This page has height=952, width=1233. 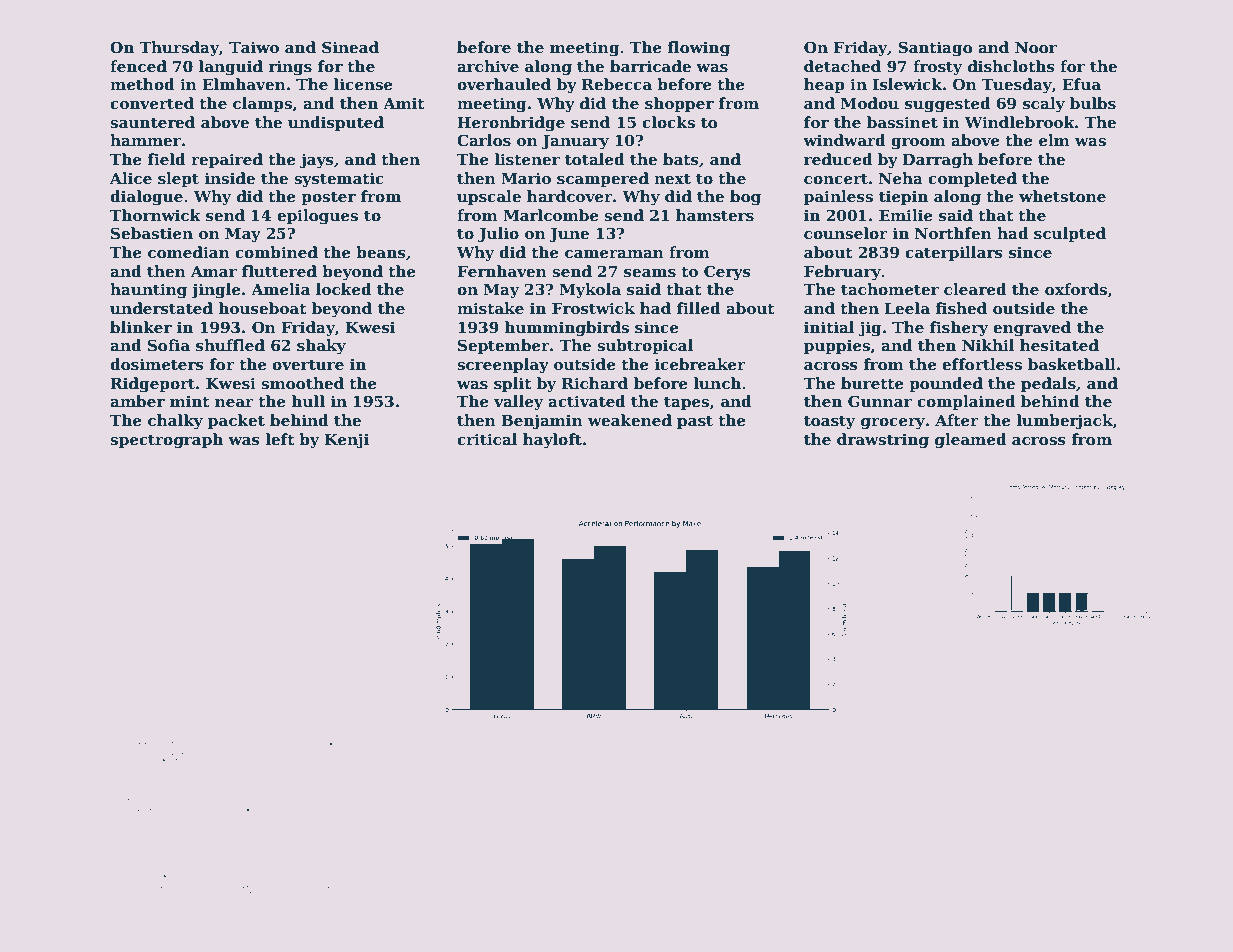 I want to click on shopper, so click(x=679, y=104).
